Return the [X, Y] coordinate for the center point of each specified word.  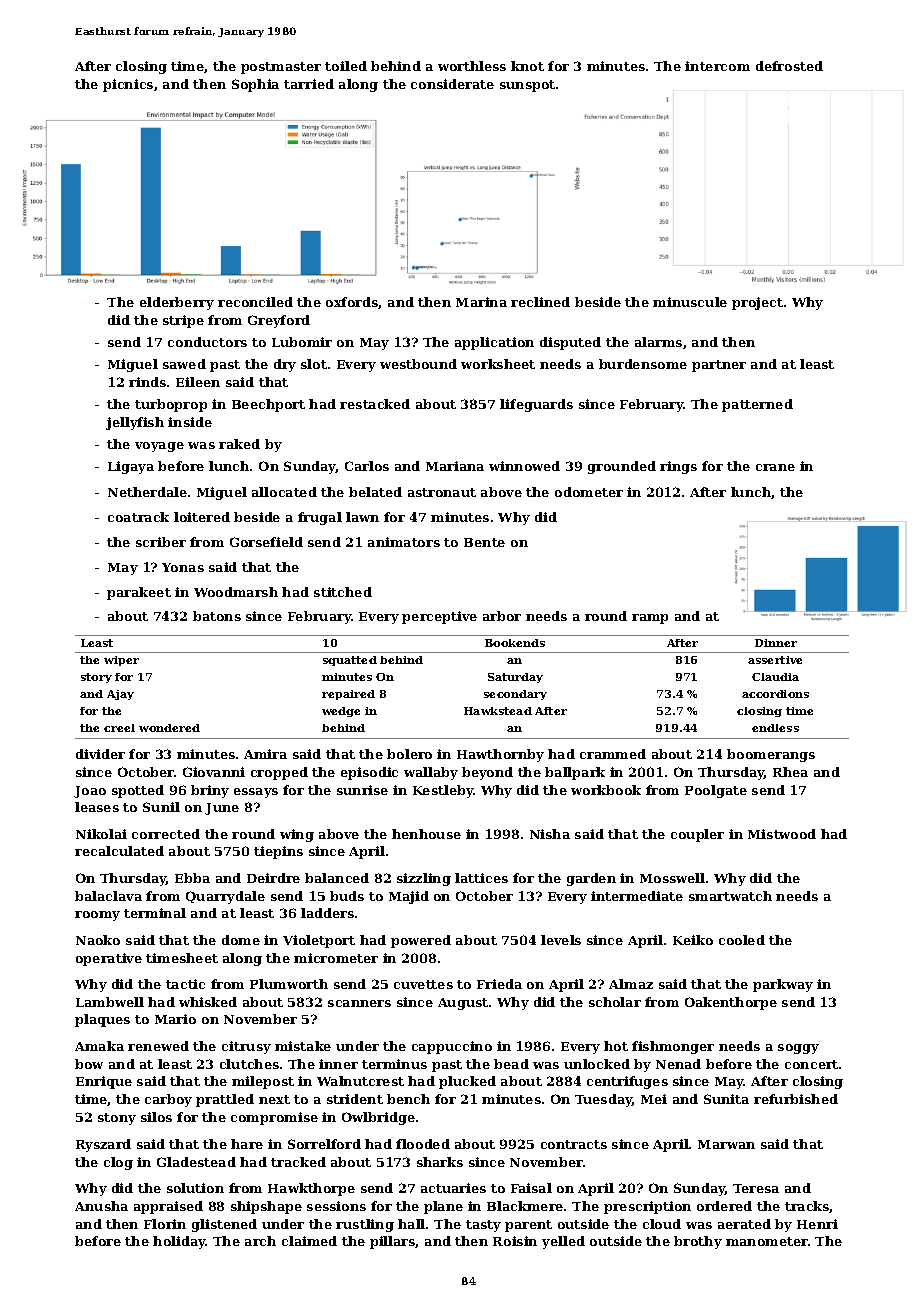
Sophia [255, 85]
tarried [309, 84]
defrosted [789, 66]
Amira [265, 754]
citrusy [246, 1047]
